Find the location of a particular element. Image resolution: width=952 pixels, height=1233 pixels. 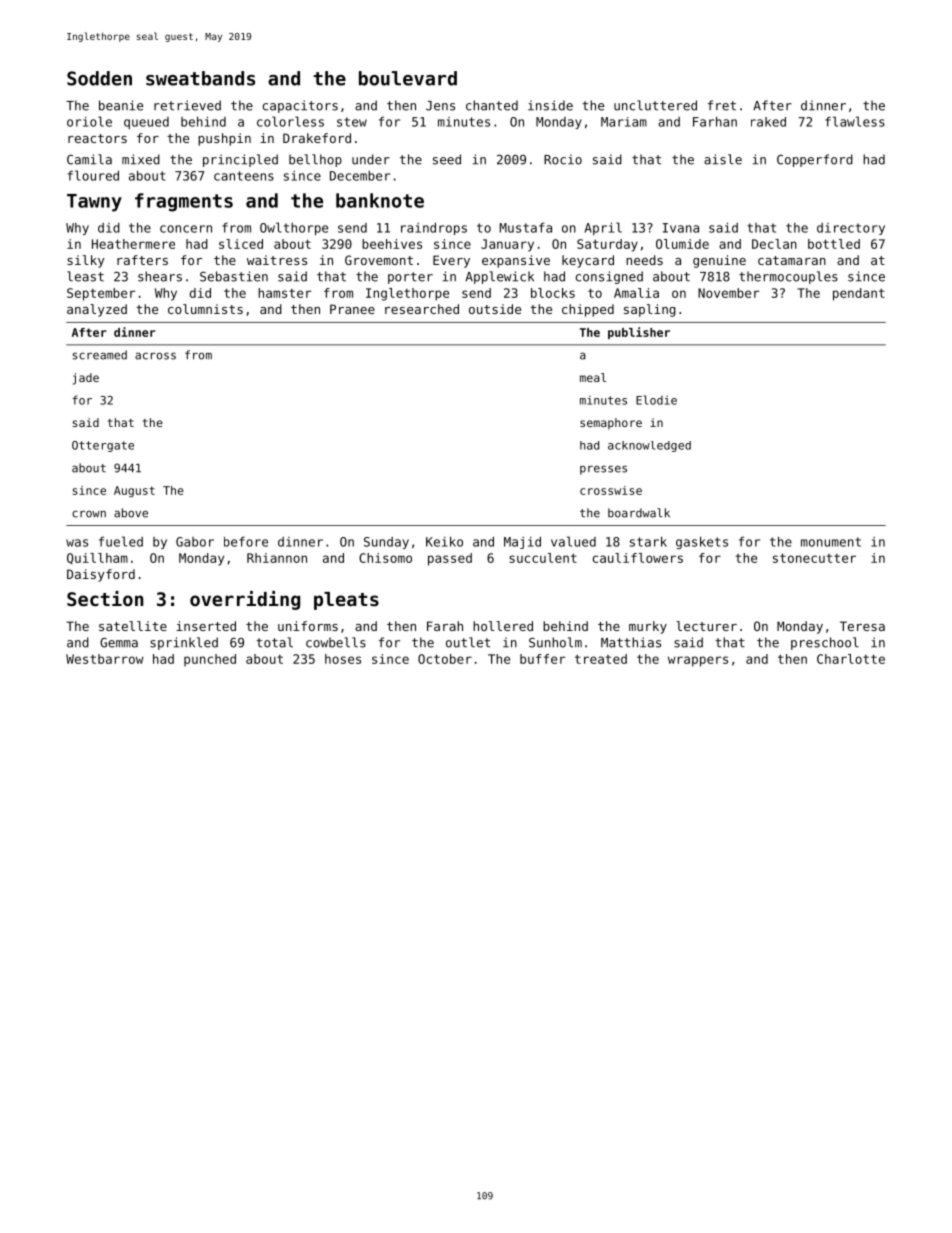

sliced is located at coordinates (241, 244).
